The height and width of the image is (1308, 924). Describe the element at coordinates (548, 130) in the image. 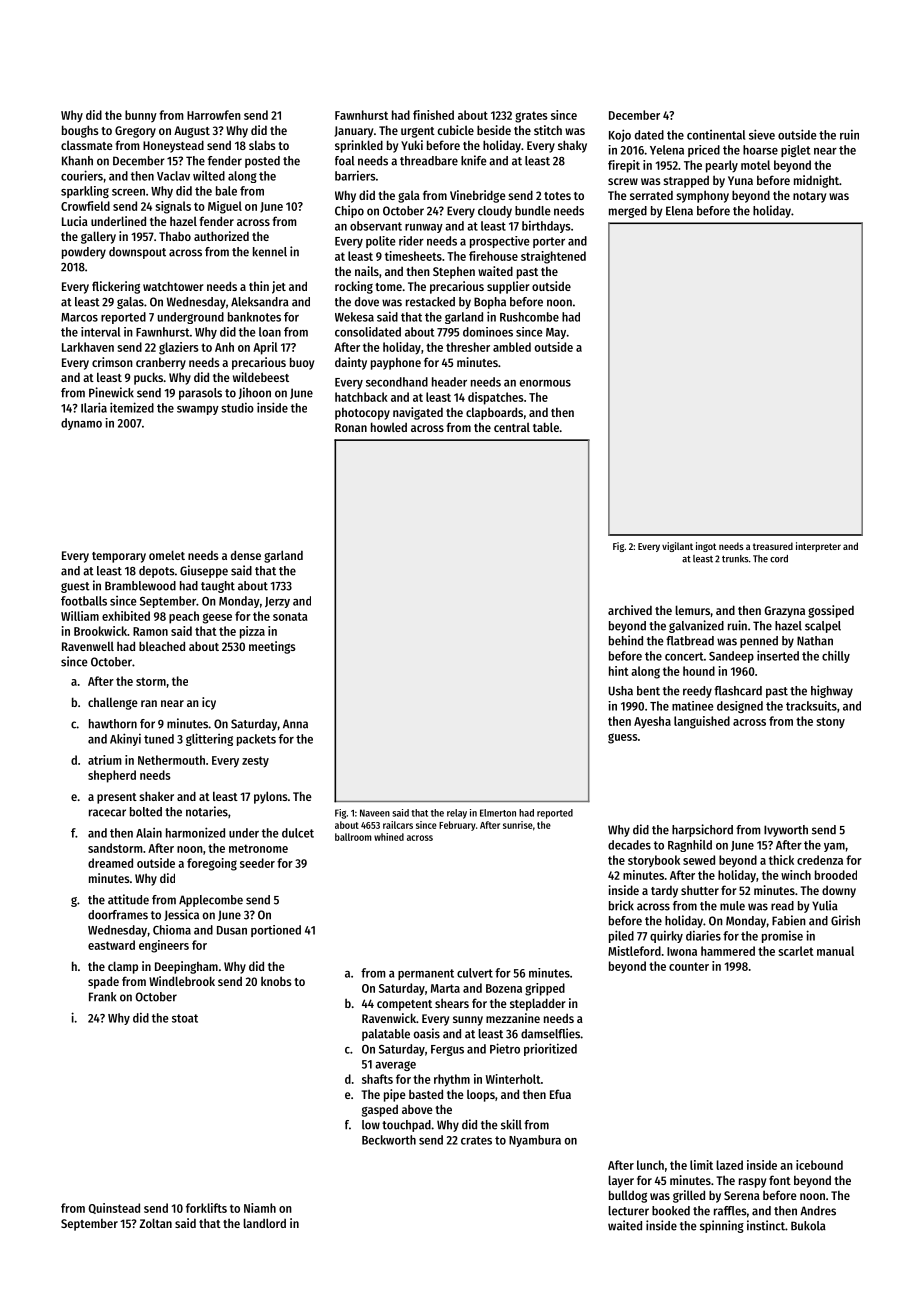

I see `stitch` at that location.
